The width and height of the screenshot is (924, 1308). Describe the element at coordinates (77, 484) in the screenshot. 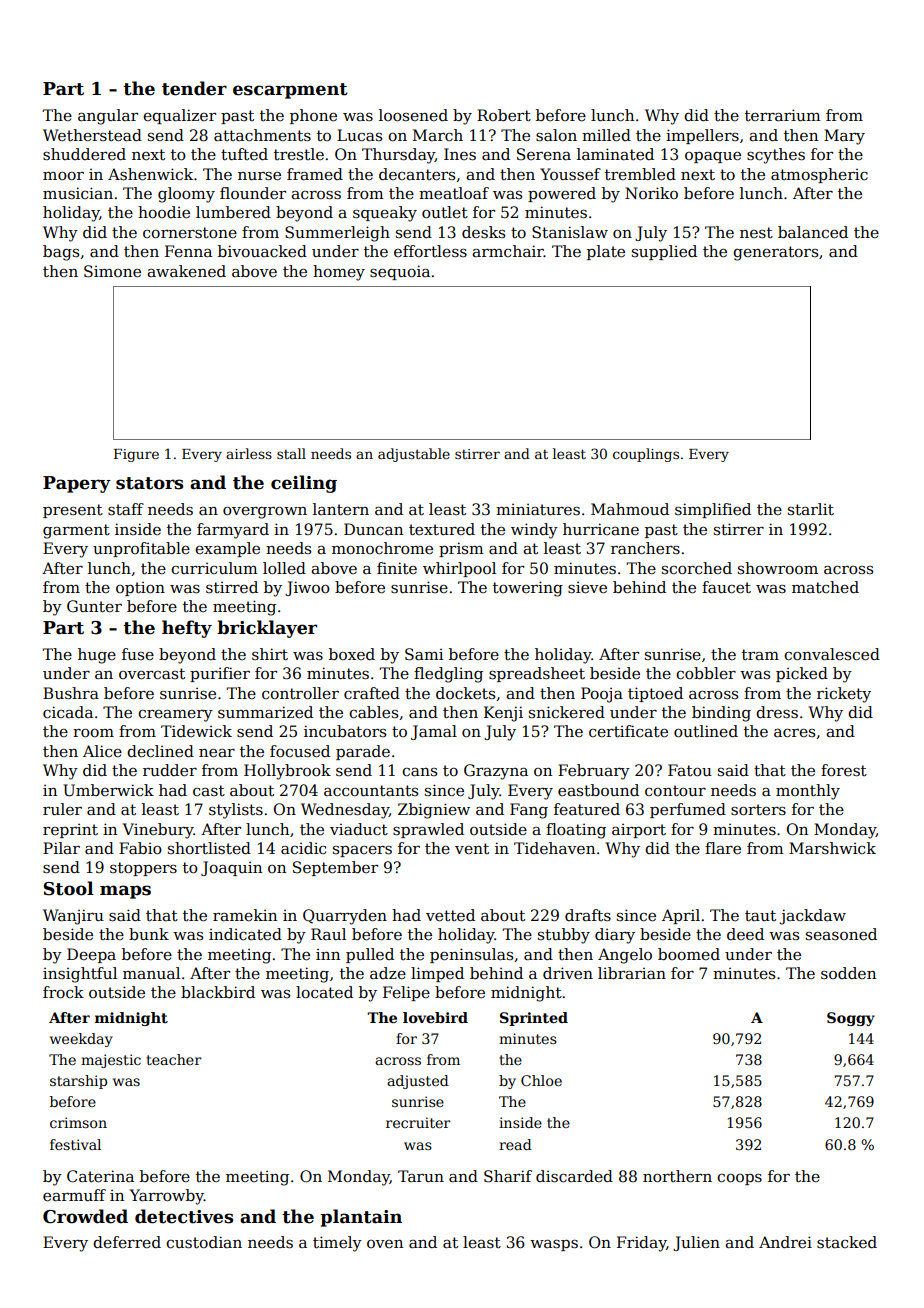

I see `Papery` at that location.
